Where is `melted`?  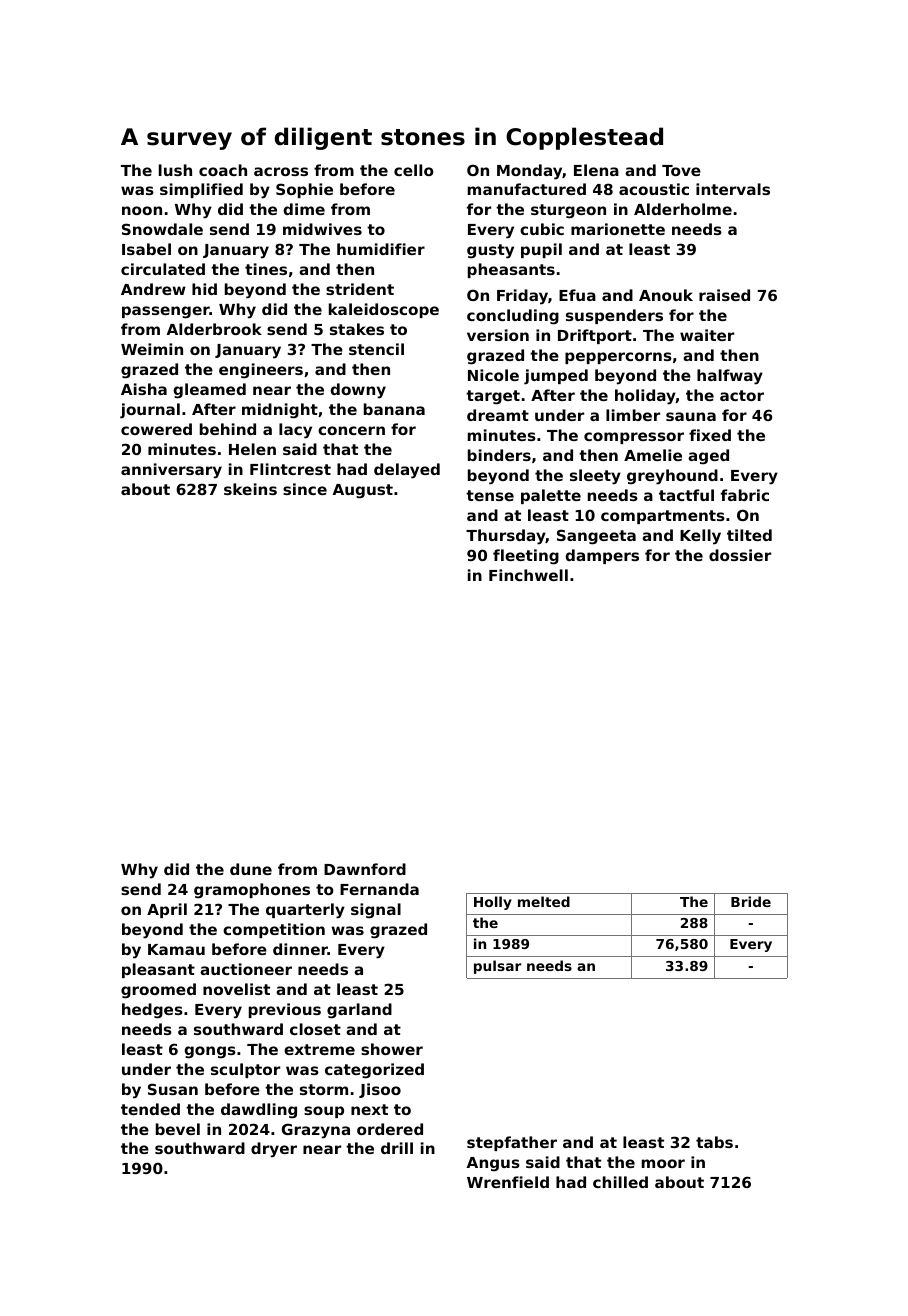
melted is located at coordinates (544, 901).
